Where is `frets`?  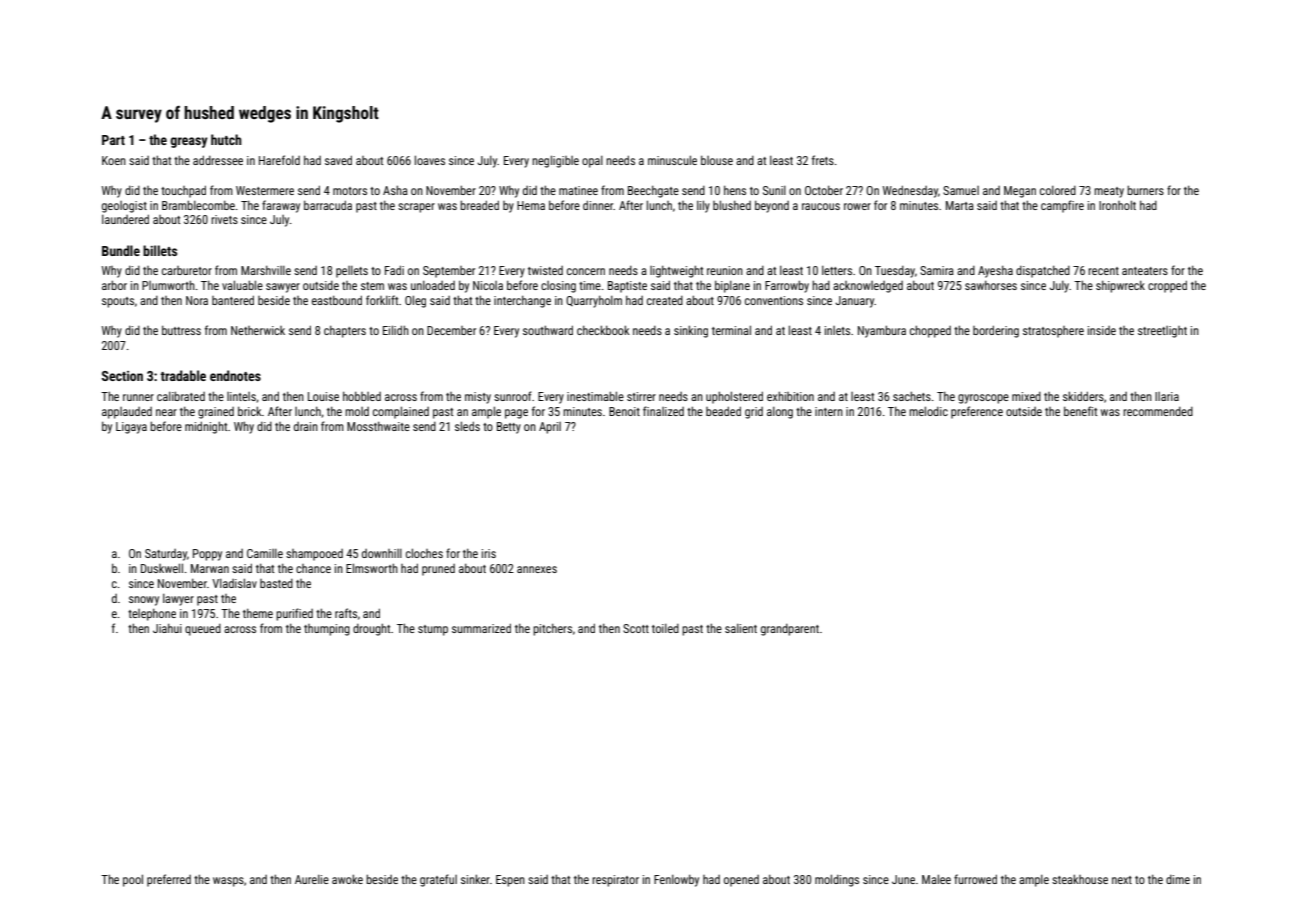
frets is located at coordinates (823, 160).
